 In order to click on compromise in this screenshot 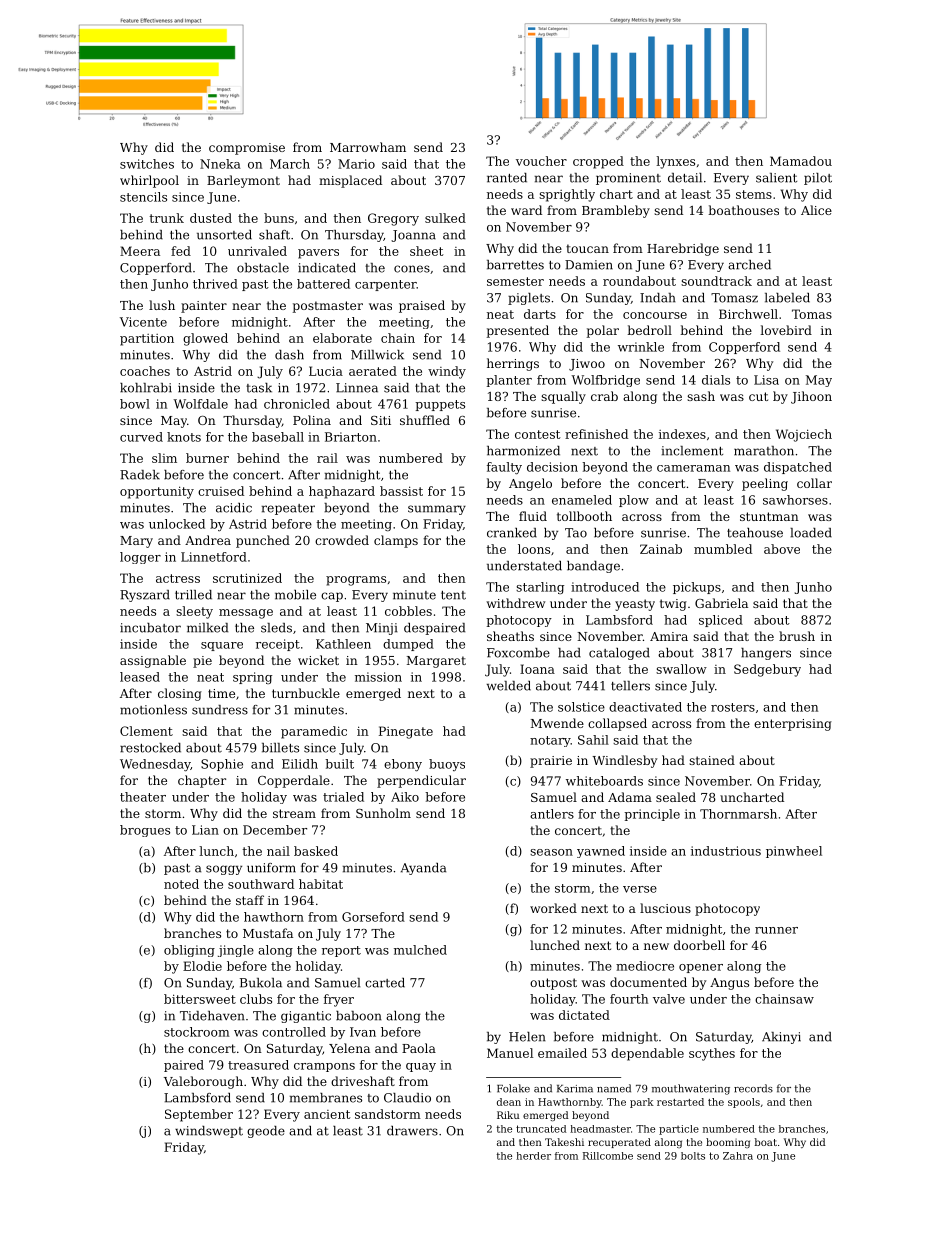, I will do `click(247, 149)`.
